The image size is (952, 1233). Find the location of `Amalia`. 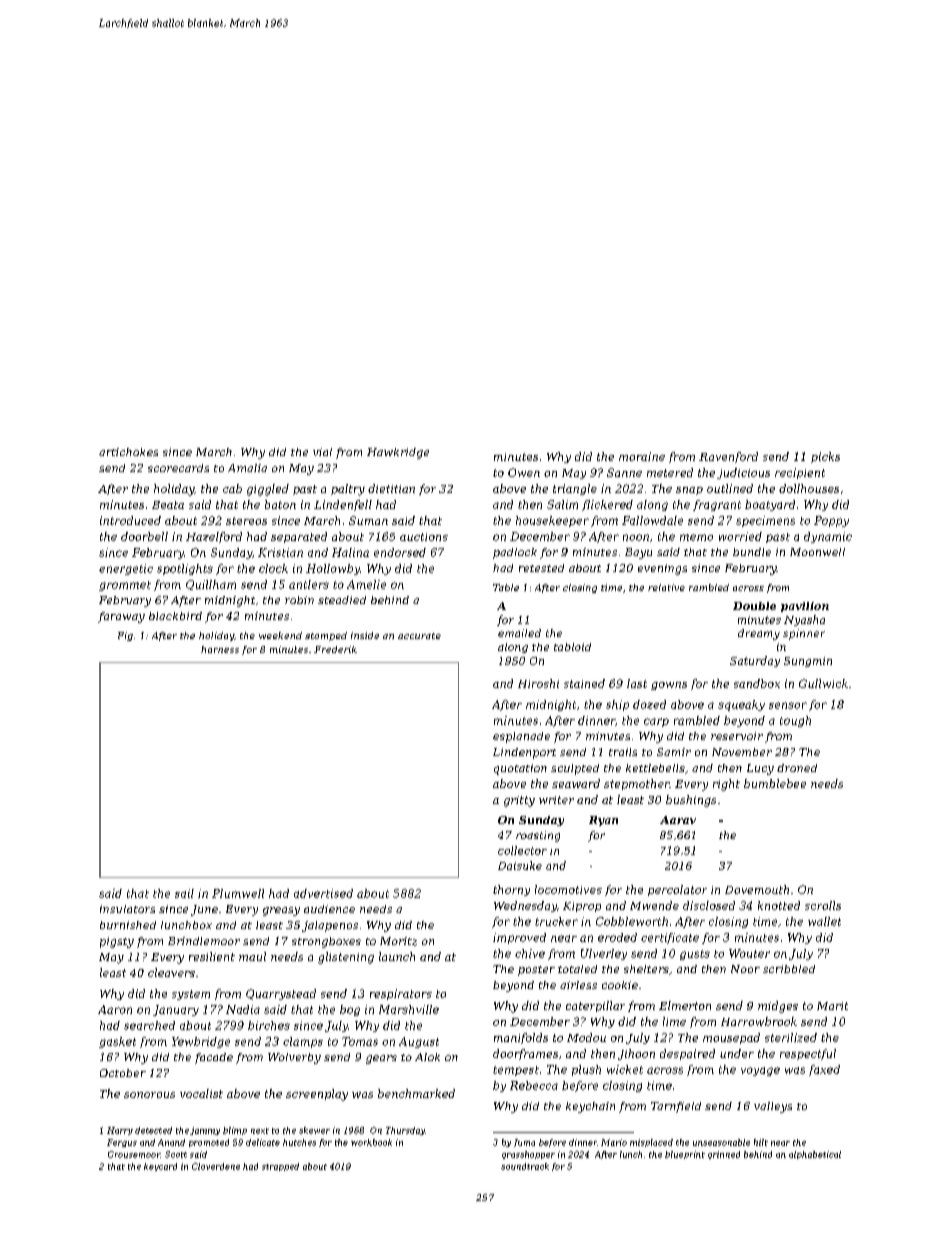

Amalia is located at coordinates (247, 468).
